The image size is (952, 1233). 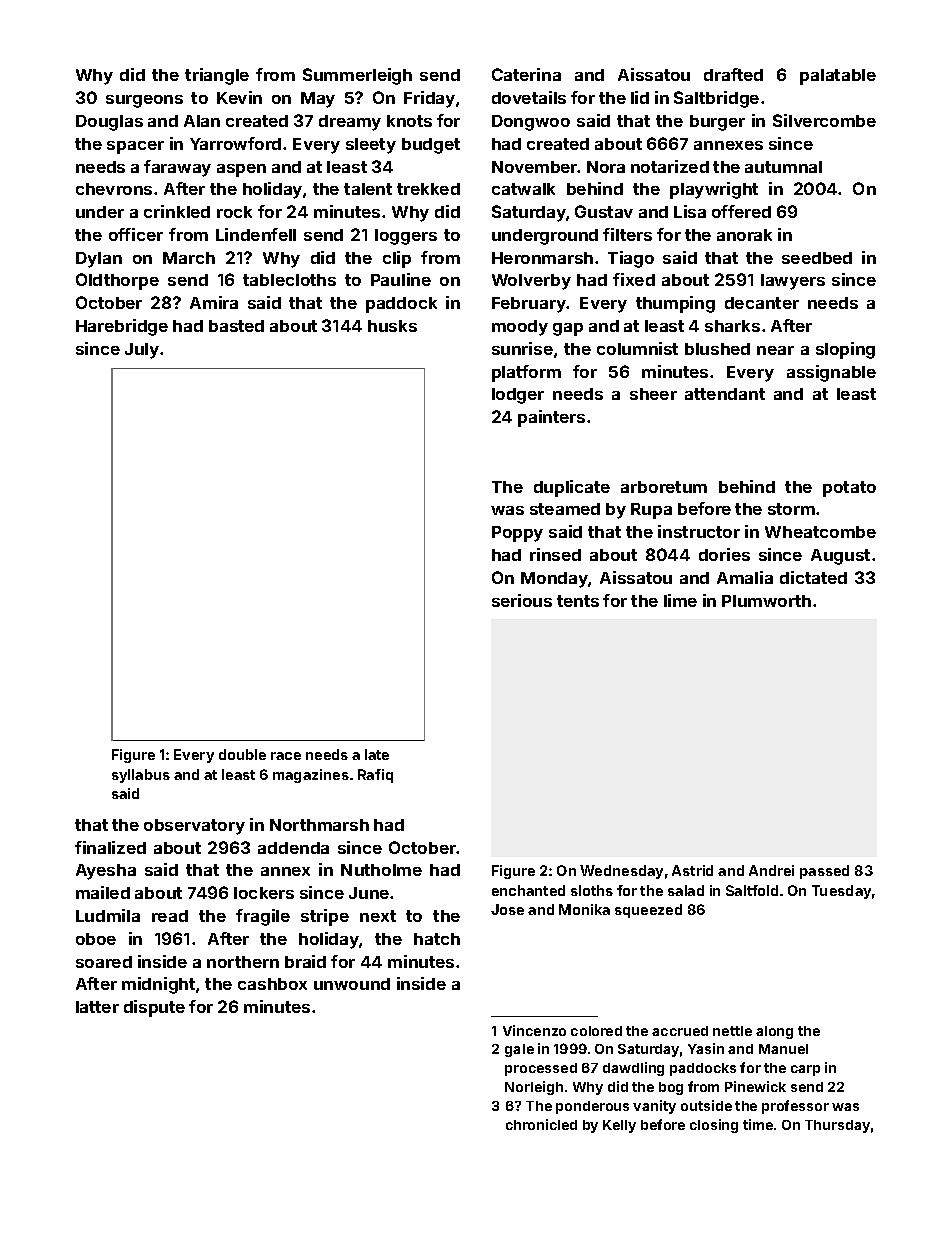 I want to click on near, so click(x=775, y=350).
